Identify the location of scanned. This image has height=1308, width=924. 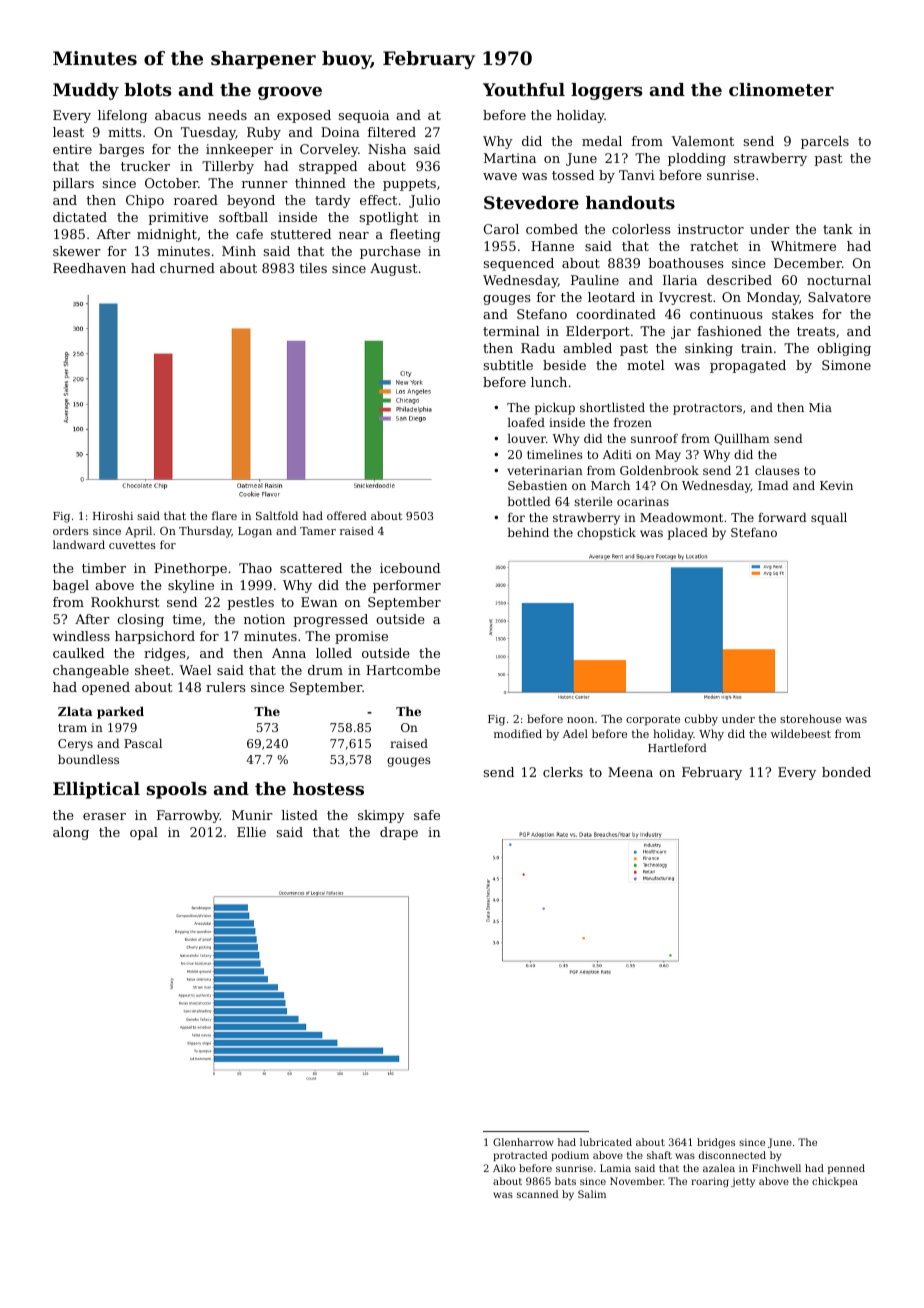
(537, 1194).
